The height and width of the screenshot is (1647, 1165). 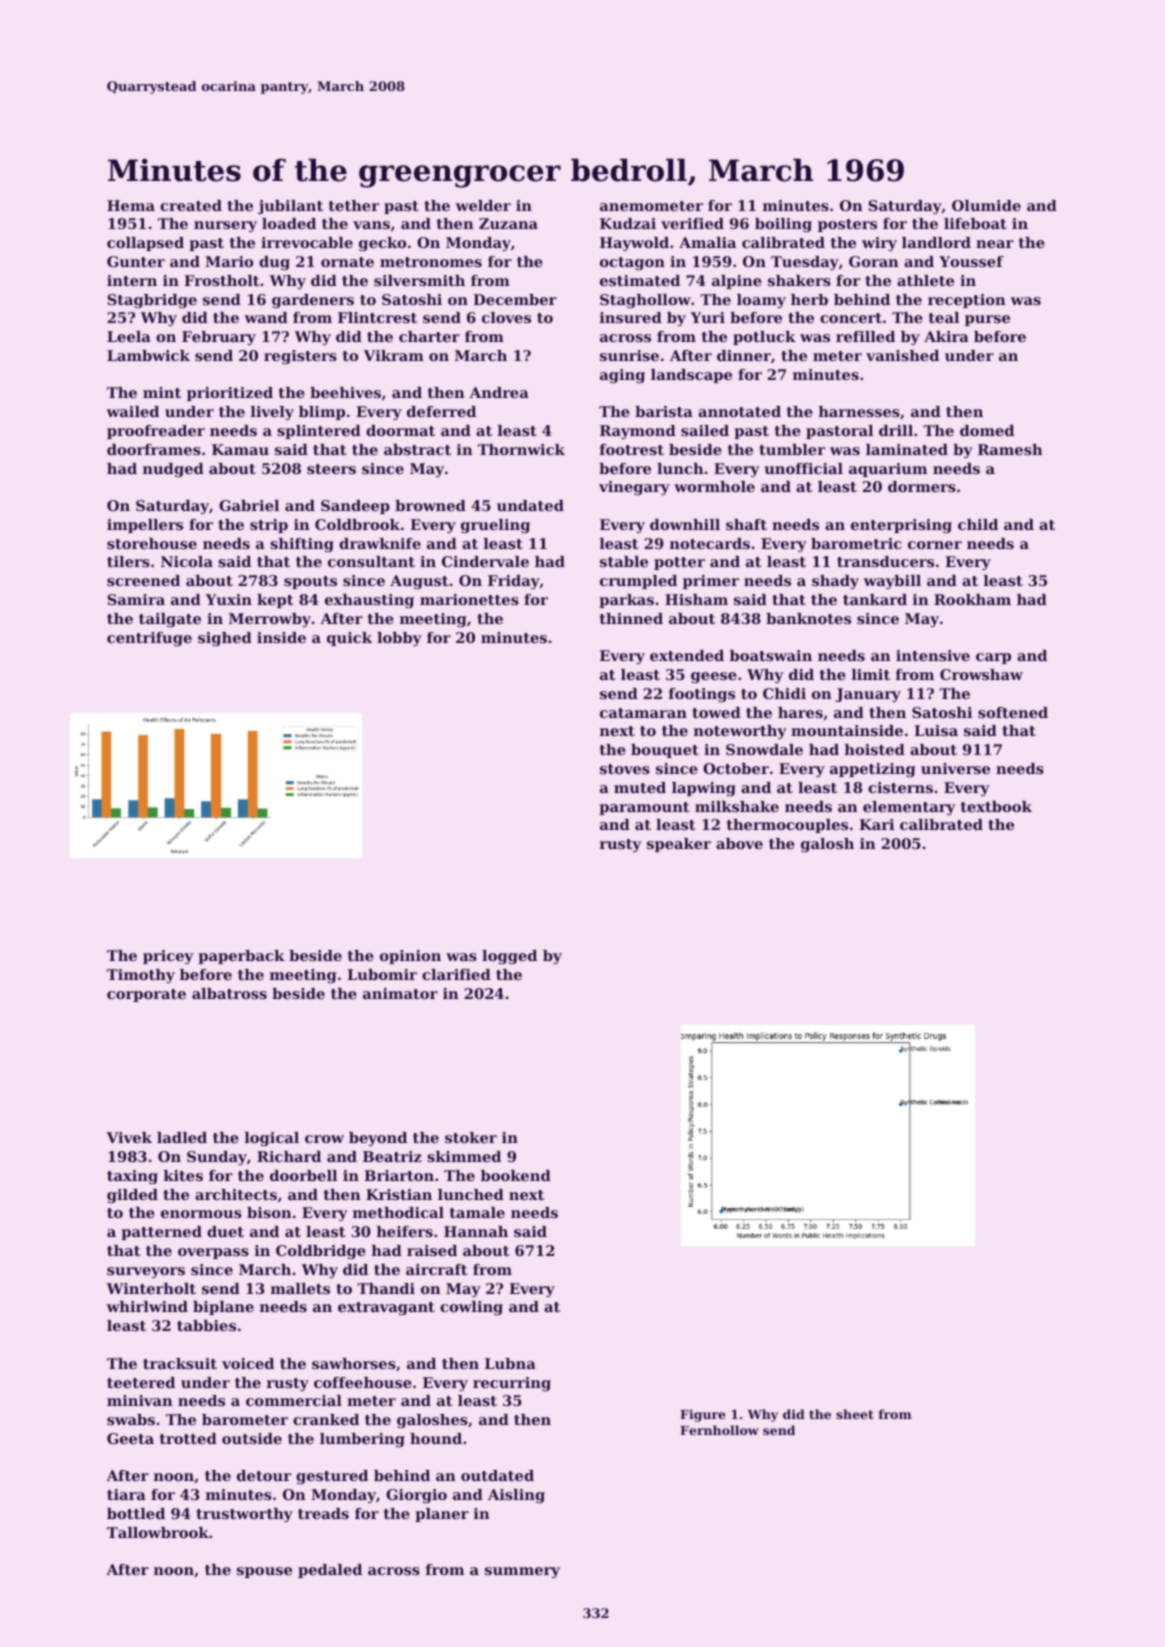 What do you see at coordinates (855, 1414) in the screenshot?
I see `sheet` at bounding box center [855, 1414].
